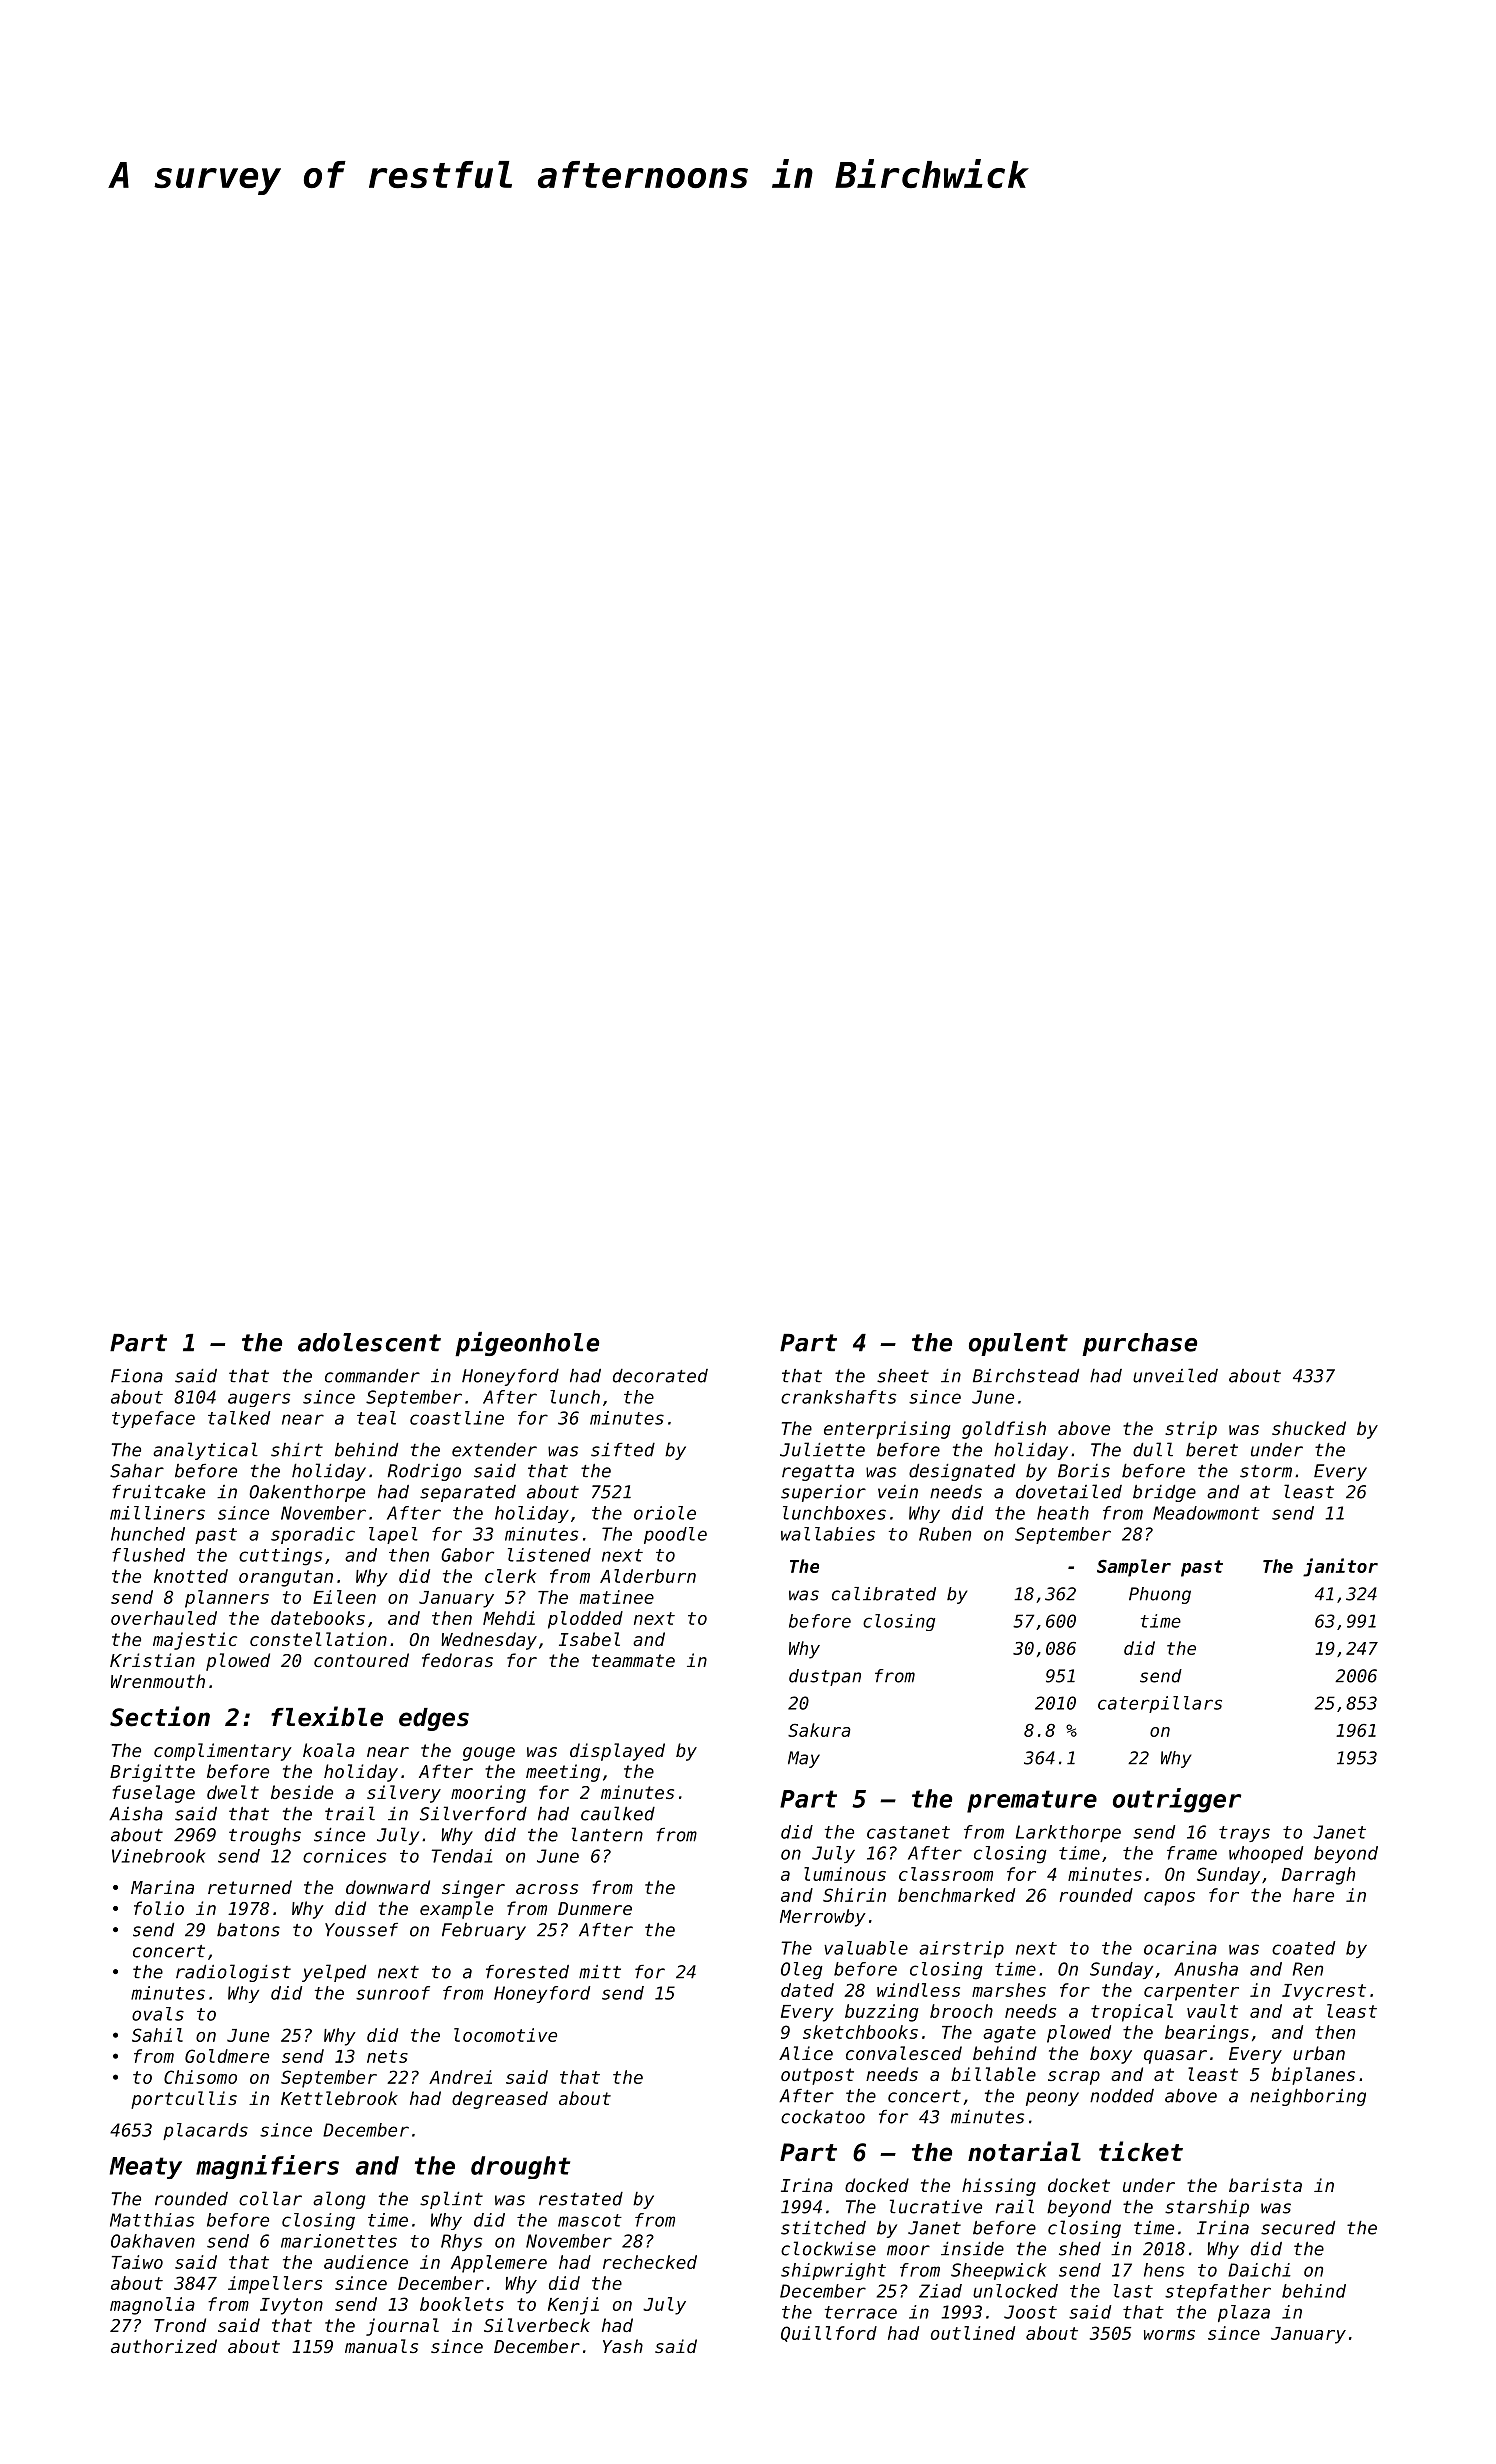 The image size is (1496, 2464). I want to click on janitor, so click(1340, 1567).
